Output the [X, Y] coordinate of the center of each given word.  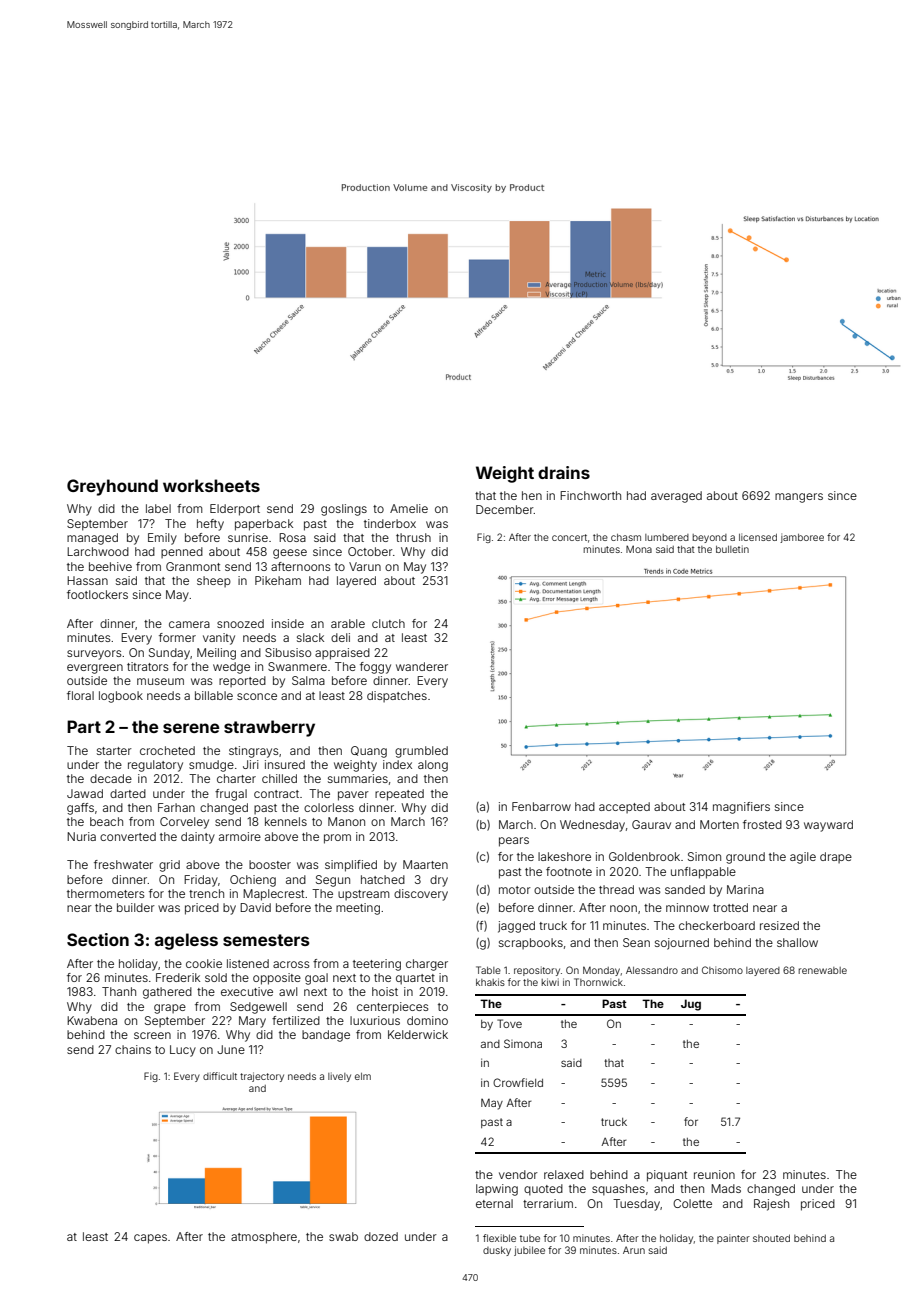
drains [564, 472]
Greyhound [112, 487]
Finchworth [590, 495]
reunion [714, 1174]
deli [340, 637]
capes [150, 1239]
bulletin [732, 549]
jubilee [529, 1251]
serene [191, 728]
